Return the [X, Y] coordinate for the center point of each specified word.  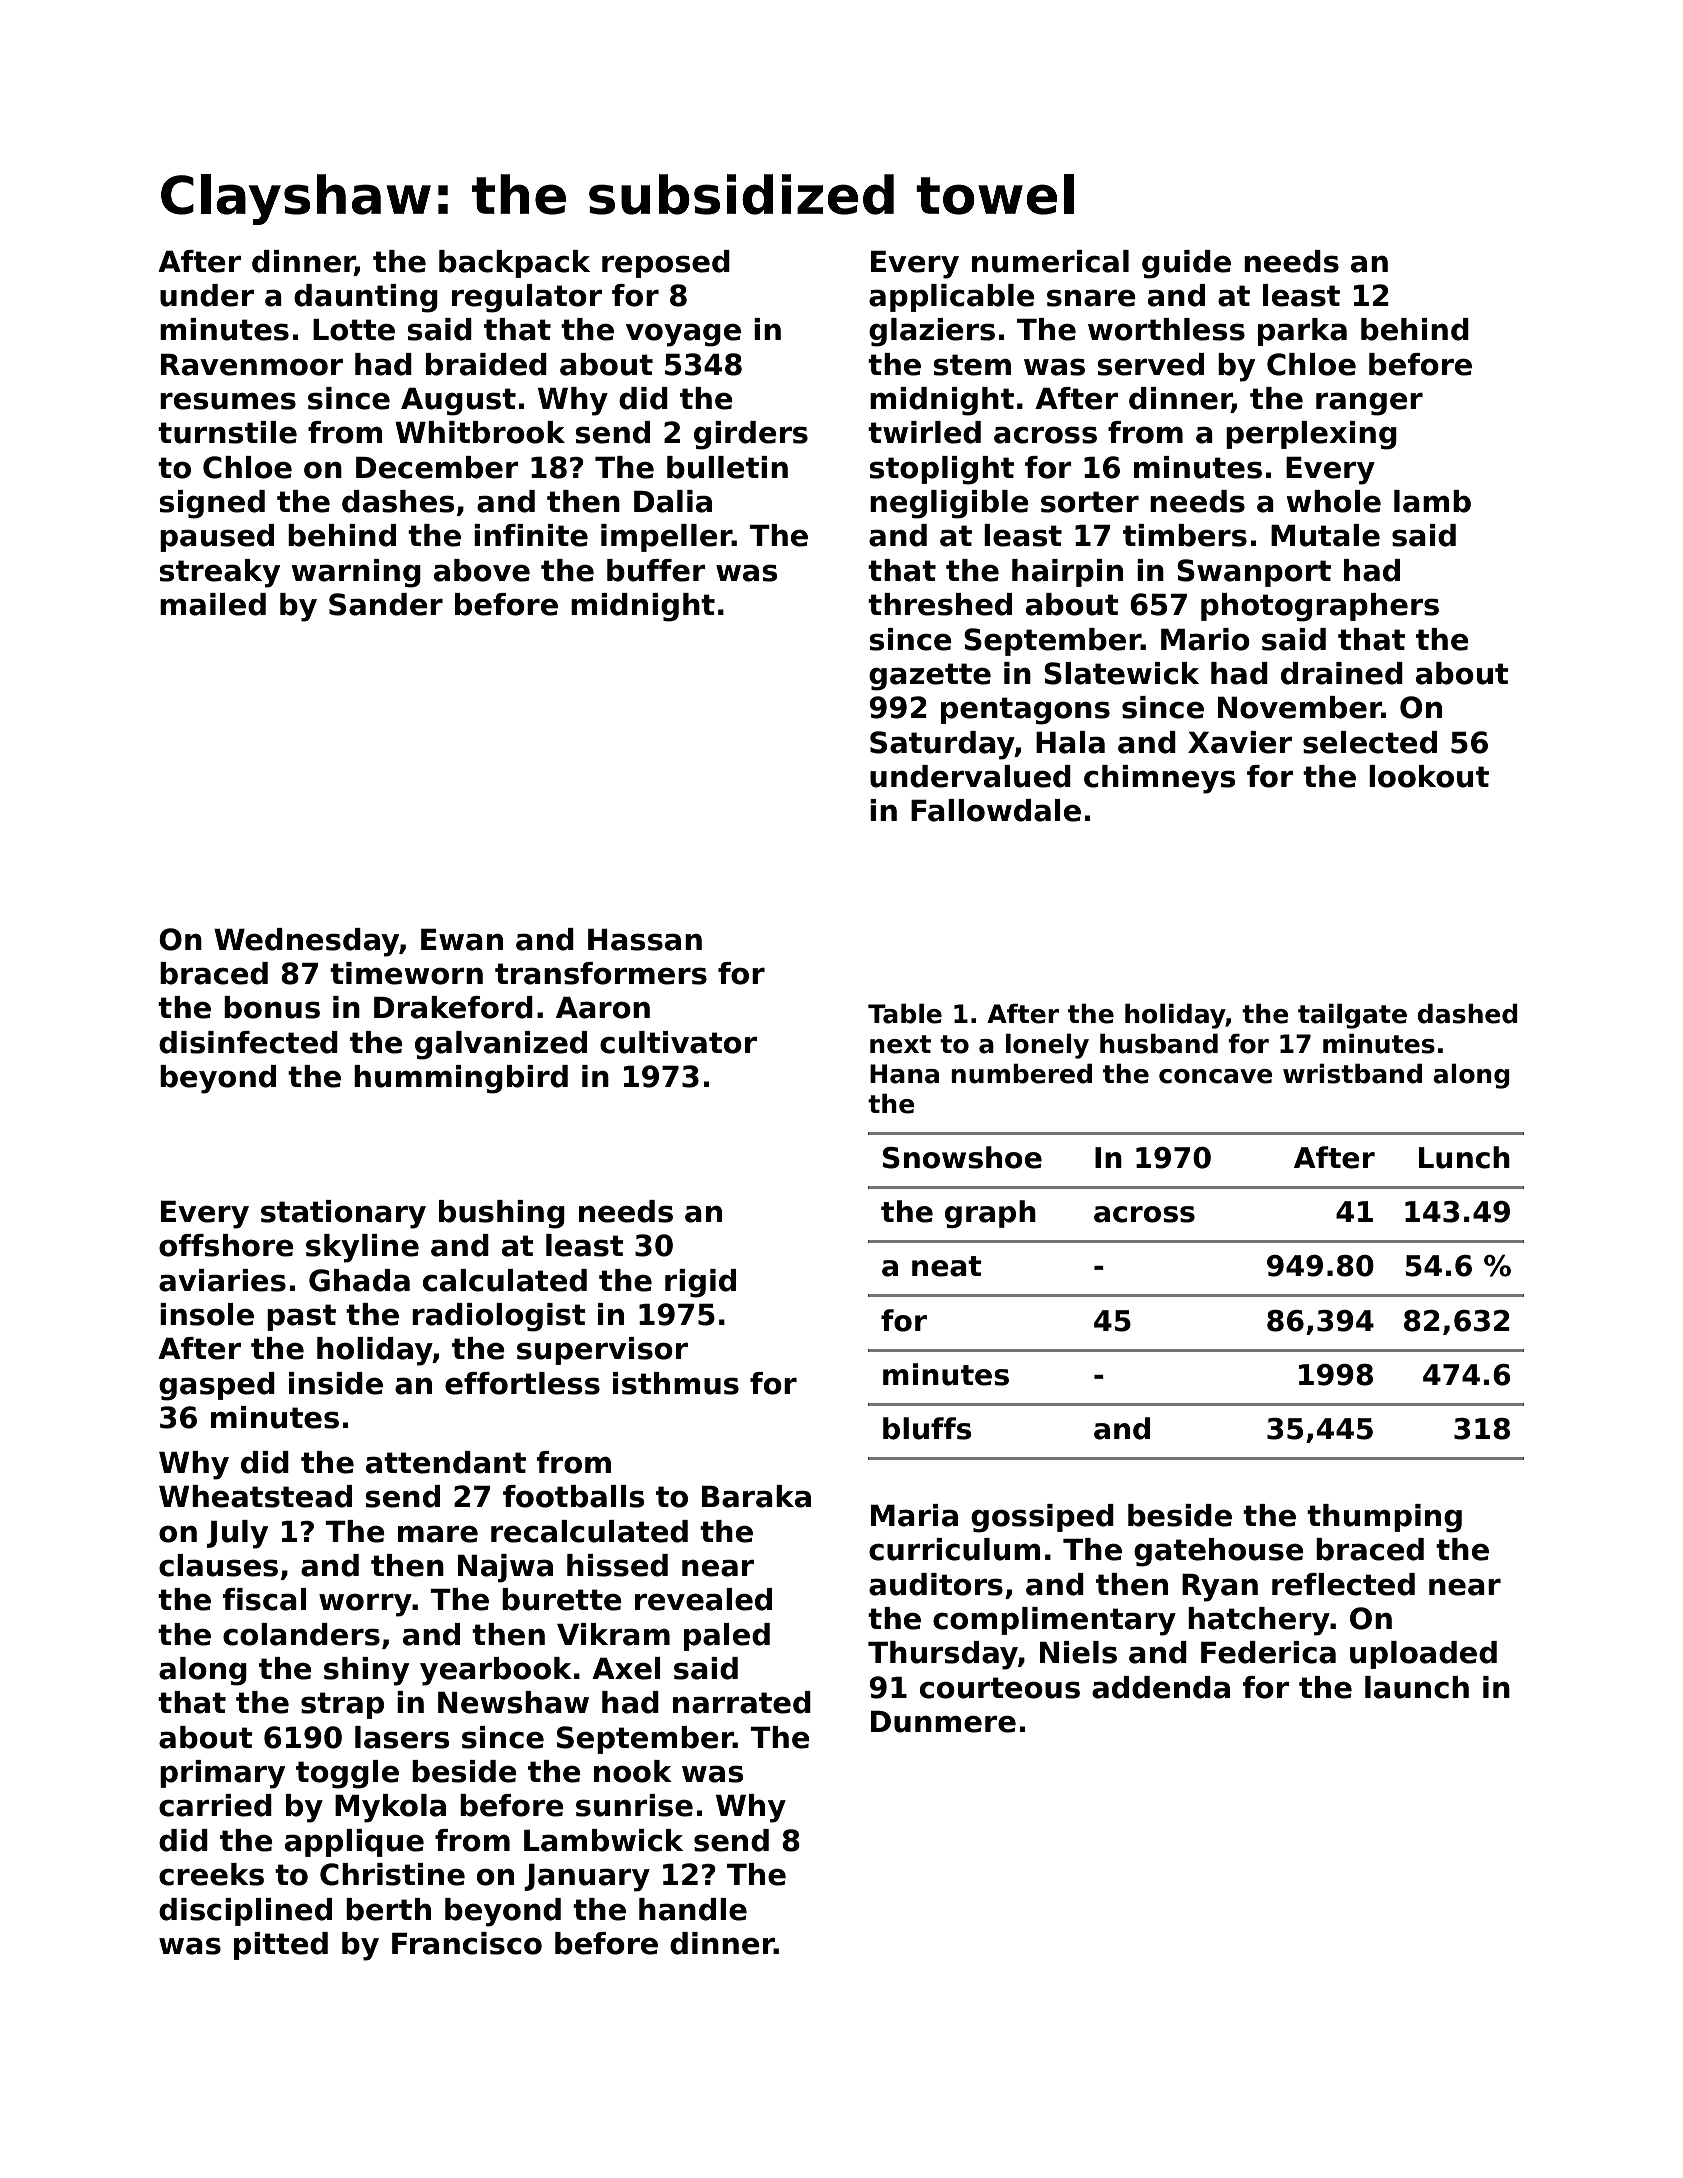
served [1151, 364]
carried [215, 1805]
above [482, 570]
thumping [1384, 1518]
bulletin [727, 467]
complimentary [1054, 1621]
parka [1302, 332]
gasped [217, 1386]
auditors [936, 1584]
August [458, 402]
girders [751, 435]
